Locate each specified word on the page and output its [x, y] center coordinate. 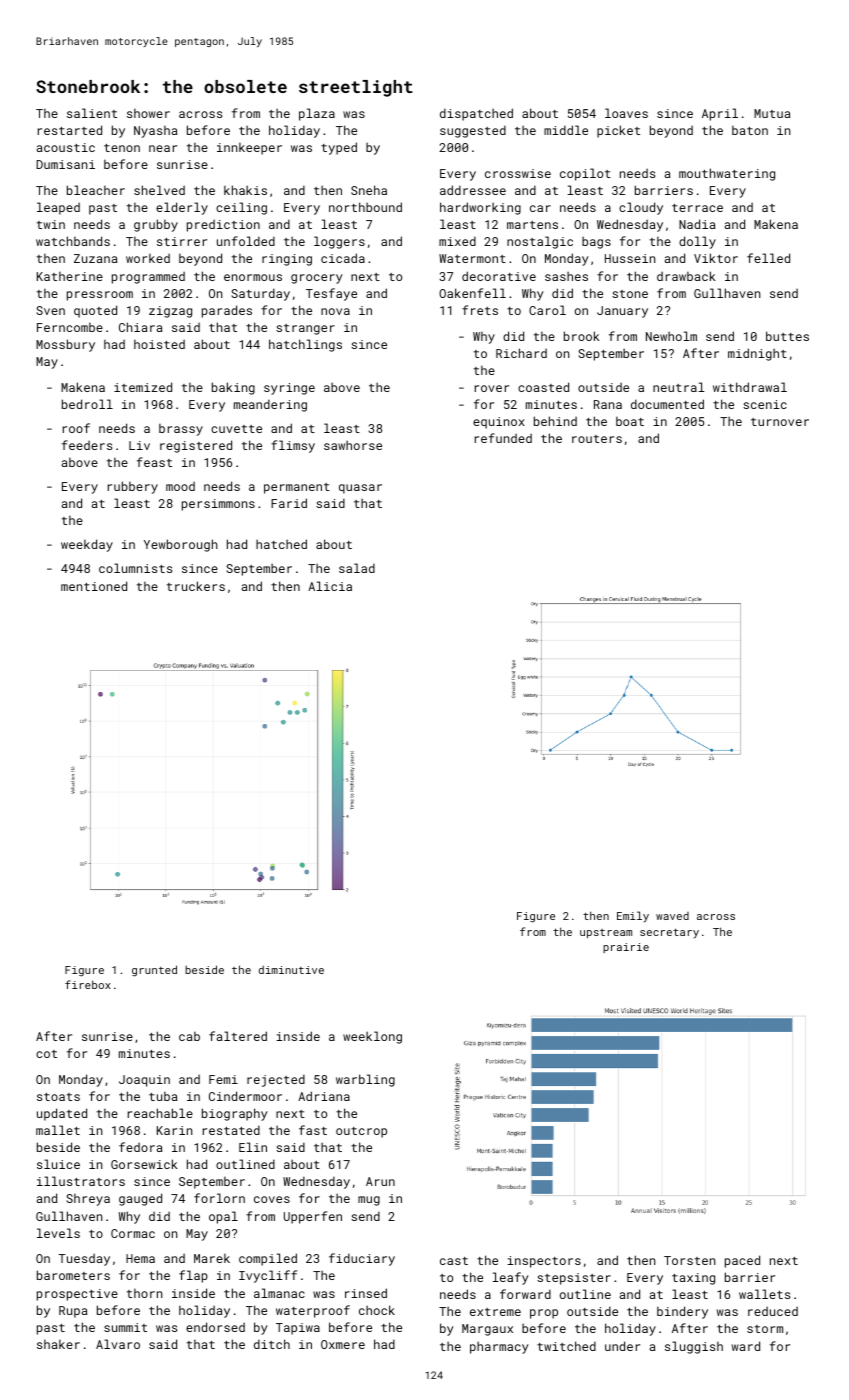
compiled [268, 1259]
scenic [765, 404]
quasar [360, 489]
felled [768, 258]
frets [480, 310]
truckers [196, 586]
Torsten [689, 1260]
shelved [159, 190]
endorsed [215, 1327]
